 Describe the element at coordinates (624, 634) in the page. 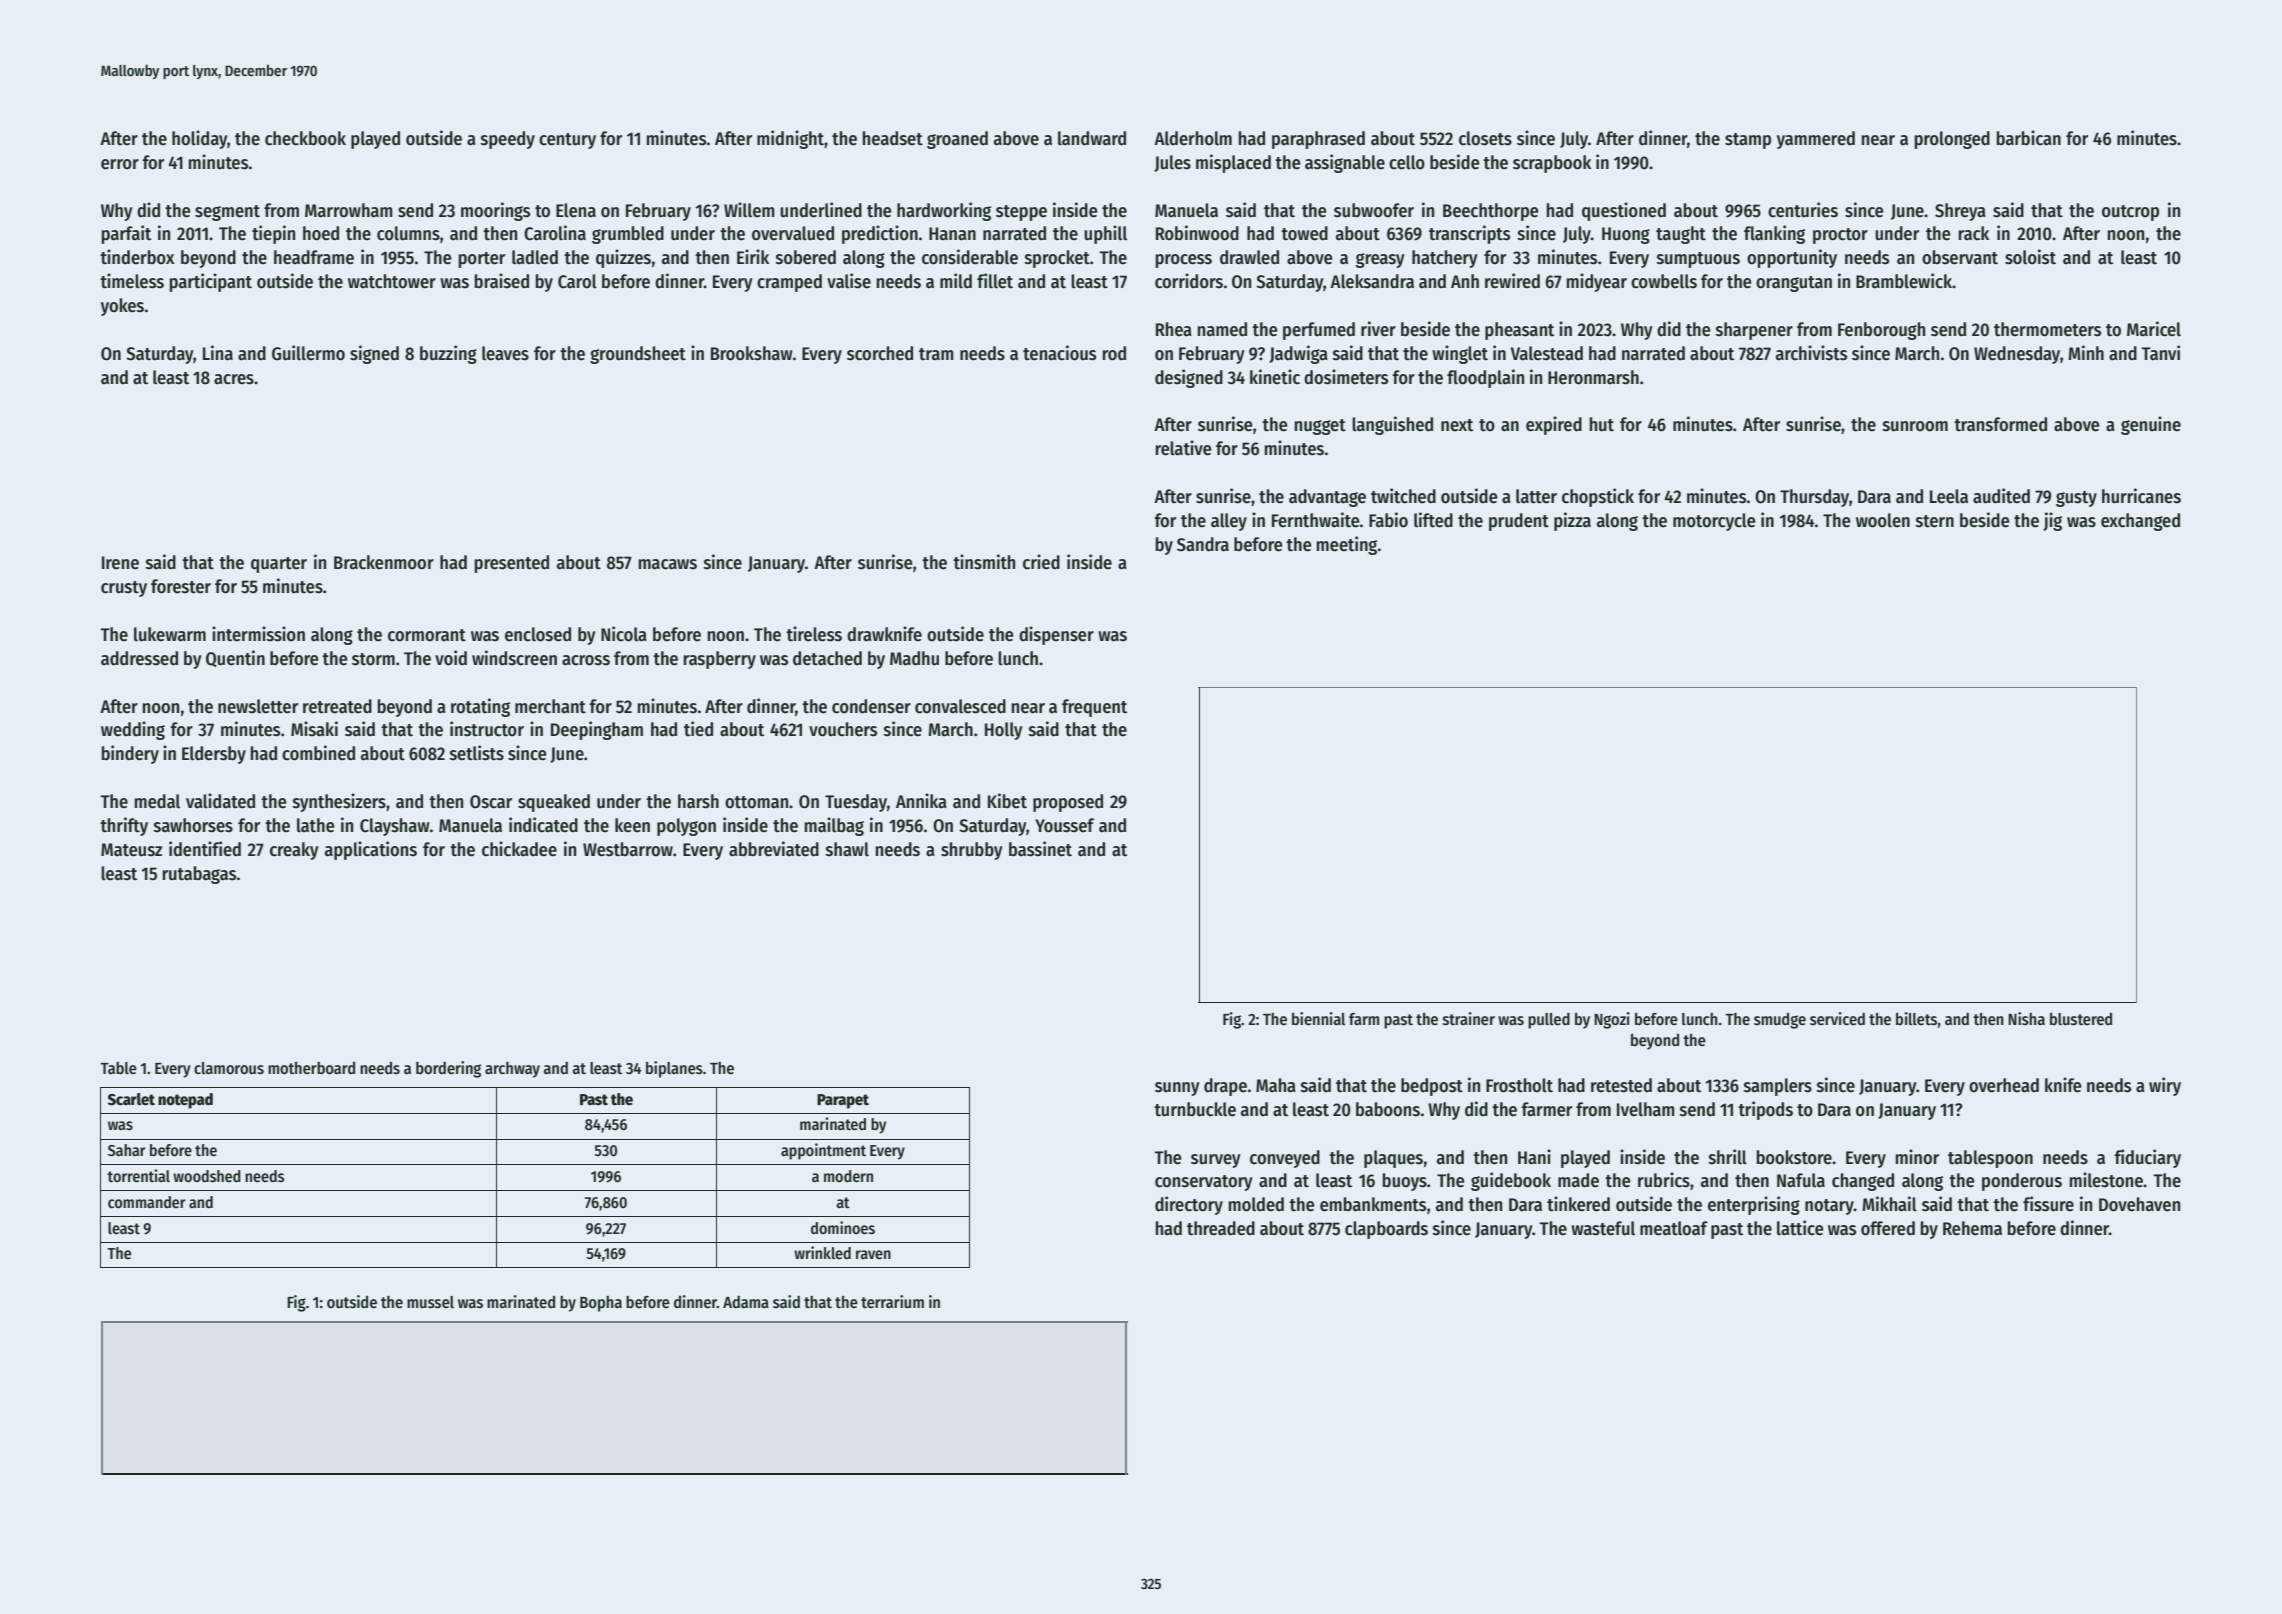

I see `Nicola` at that location.
